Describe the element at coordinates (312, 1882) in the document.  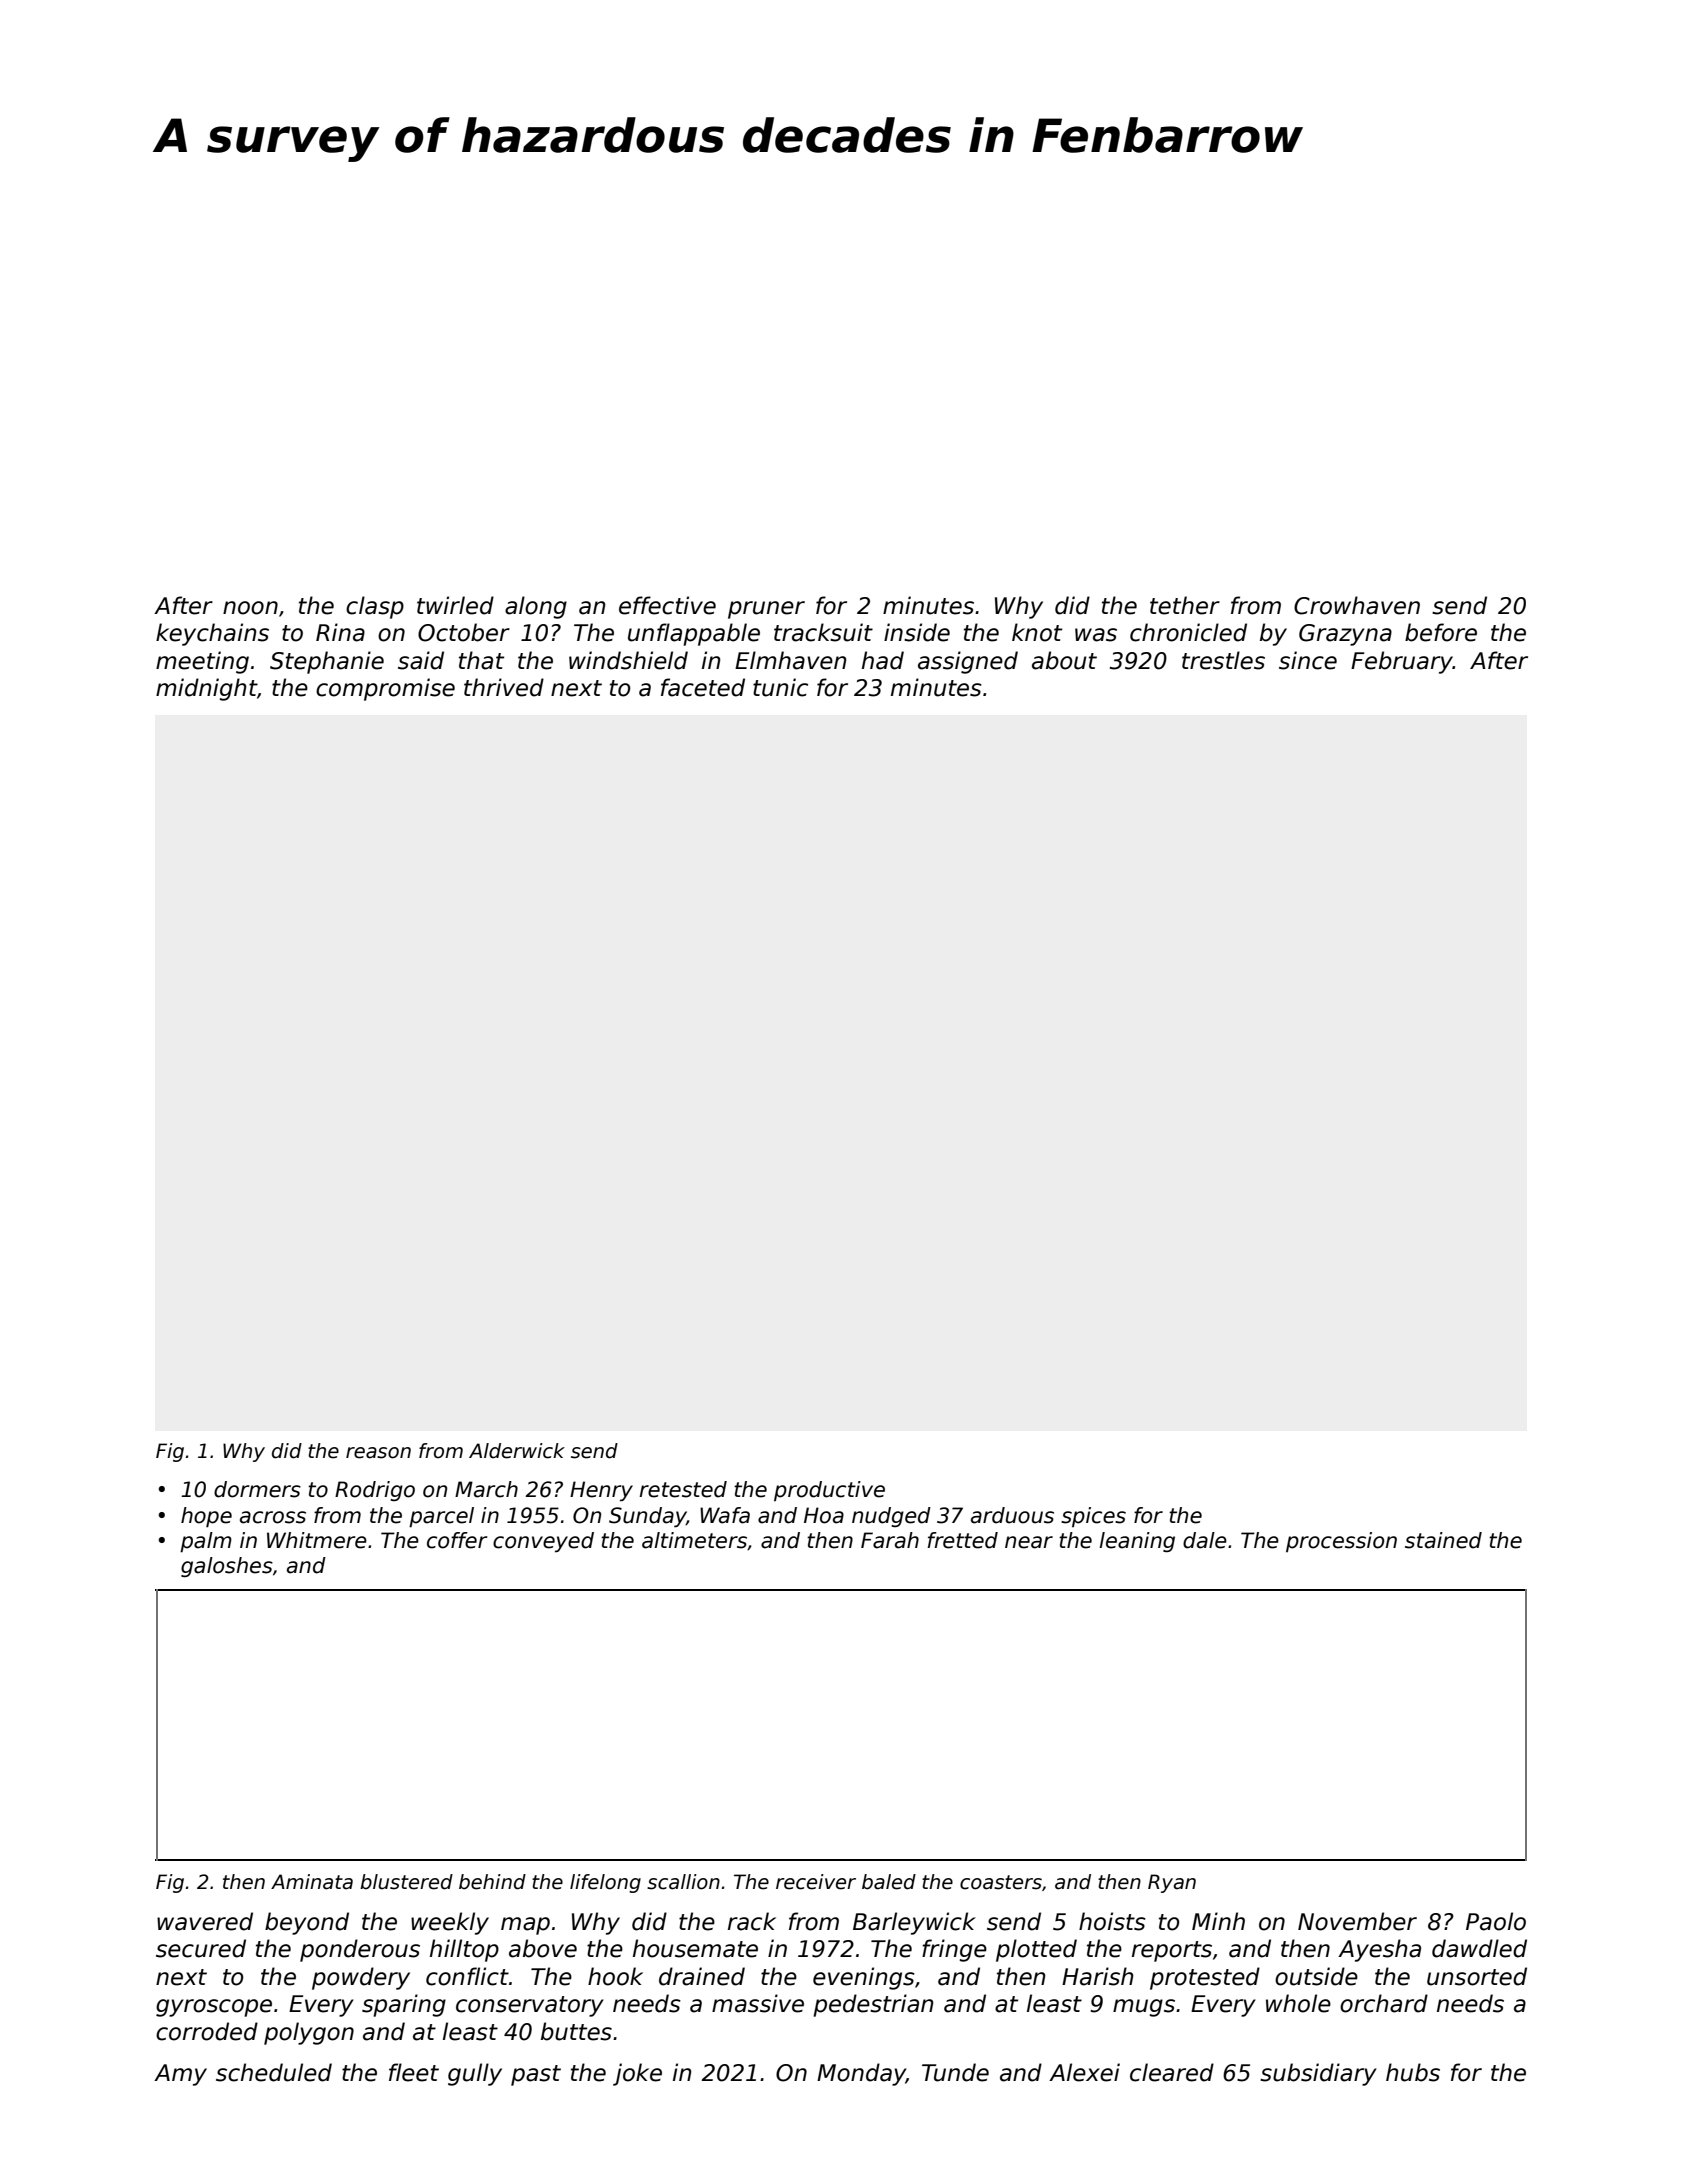
I see `Aminata` at that location.
